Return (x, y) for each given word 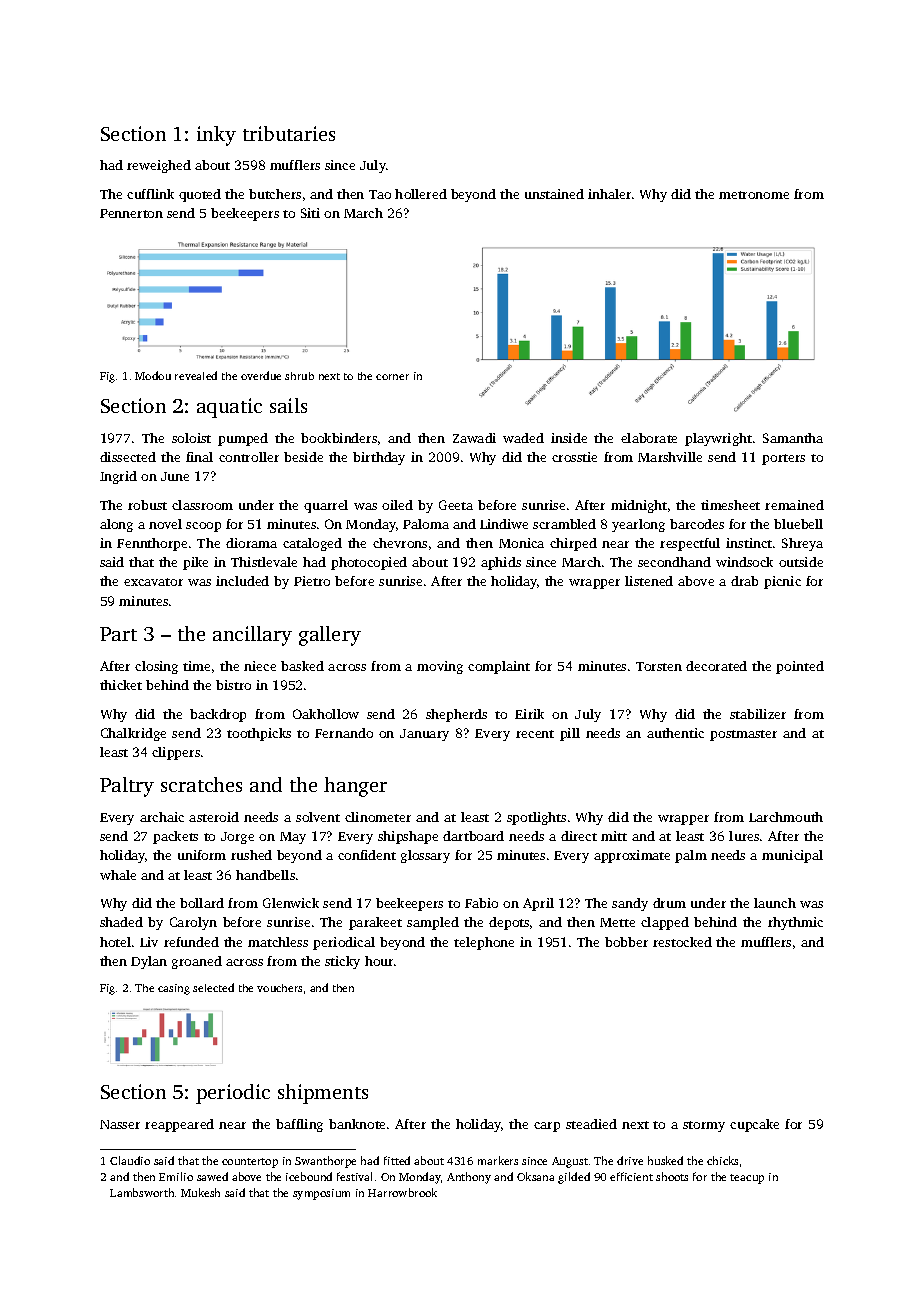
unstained (554, 194)
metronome (754, 195)
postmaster (743, 735)
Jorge (237, 838)
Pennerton (131, 213)
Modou (153, 375)
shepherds (456, 715)
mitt (614, 836)
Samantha (793, 438)
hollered (421, 194)
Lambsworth (142, 1192)
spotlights (536, 818)
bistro (233, 685)
